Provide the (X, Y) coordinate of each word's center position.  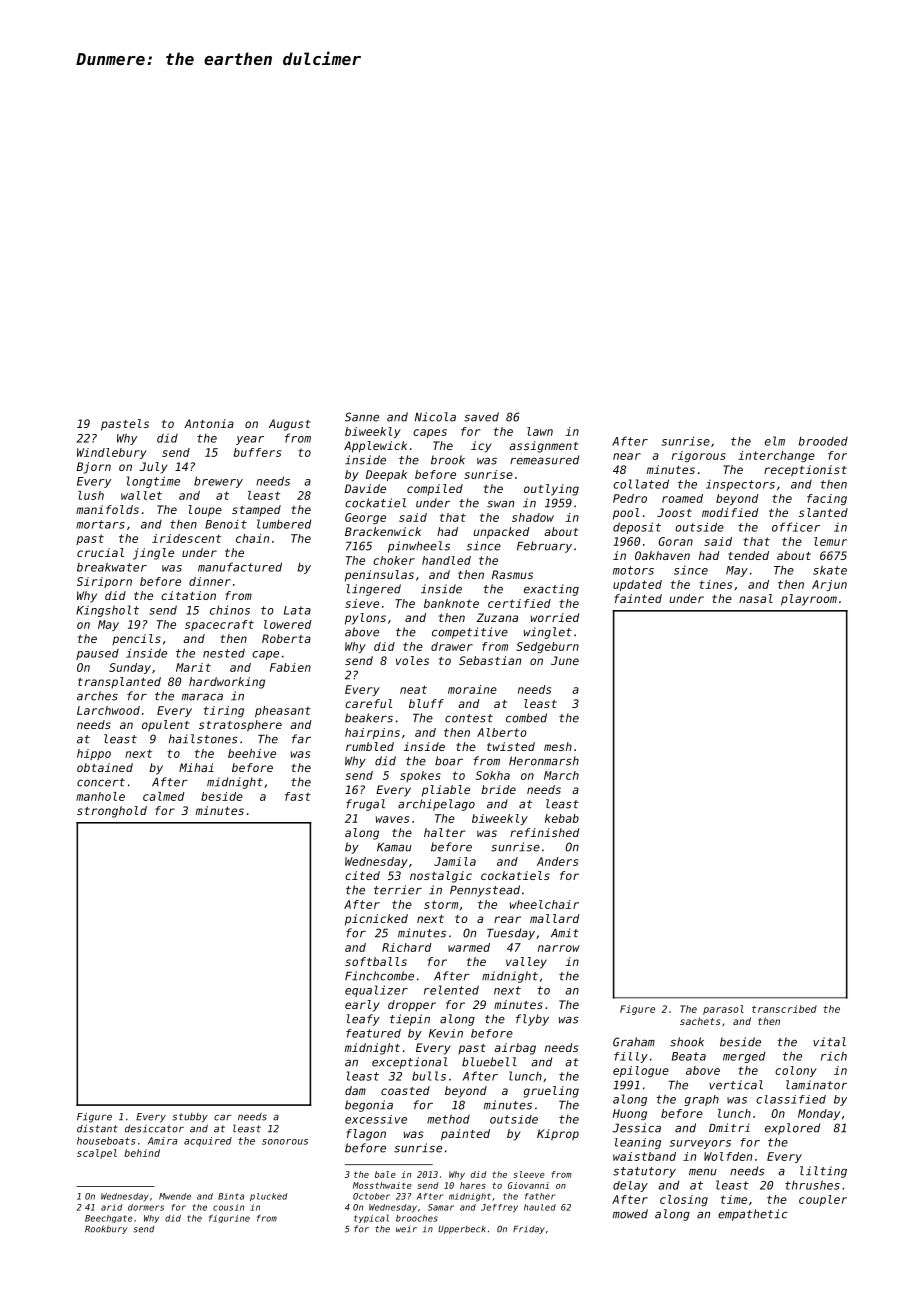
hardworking (227, 683)
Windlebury (112, 453)
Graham (634, 1042)
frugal (365, 805)
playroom (809, 600)
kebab (562, 818)
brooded (823, 441)
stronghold (112, 812)
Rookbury (106, 1229)
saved (481, 417)
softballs (376, 961)
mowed (630, 1214)
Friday (529, 1230)
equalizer (376, 991)
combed (526, 718)
